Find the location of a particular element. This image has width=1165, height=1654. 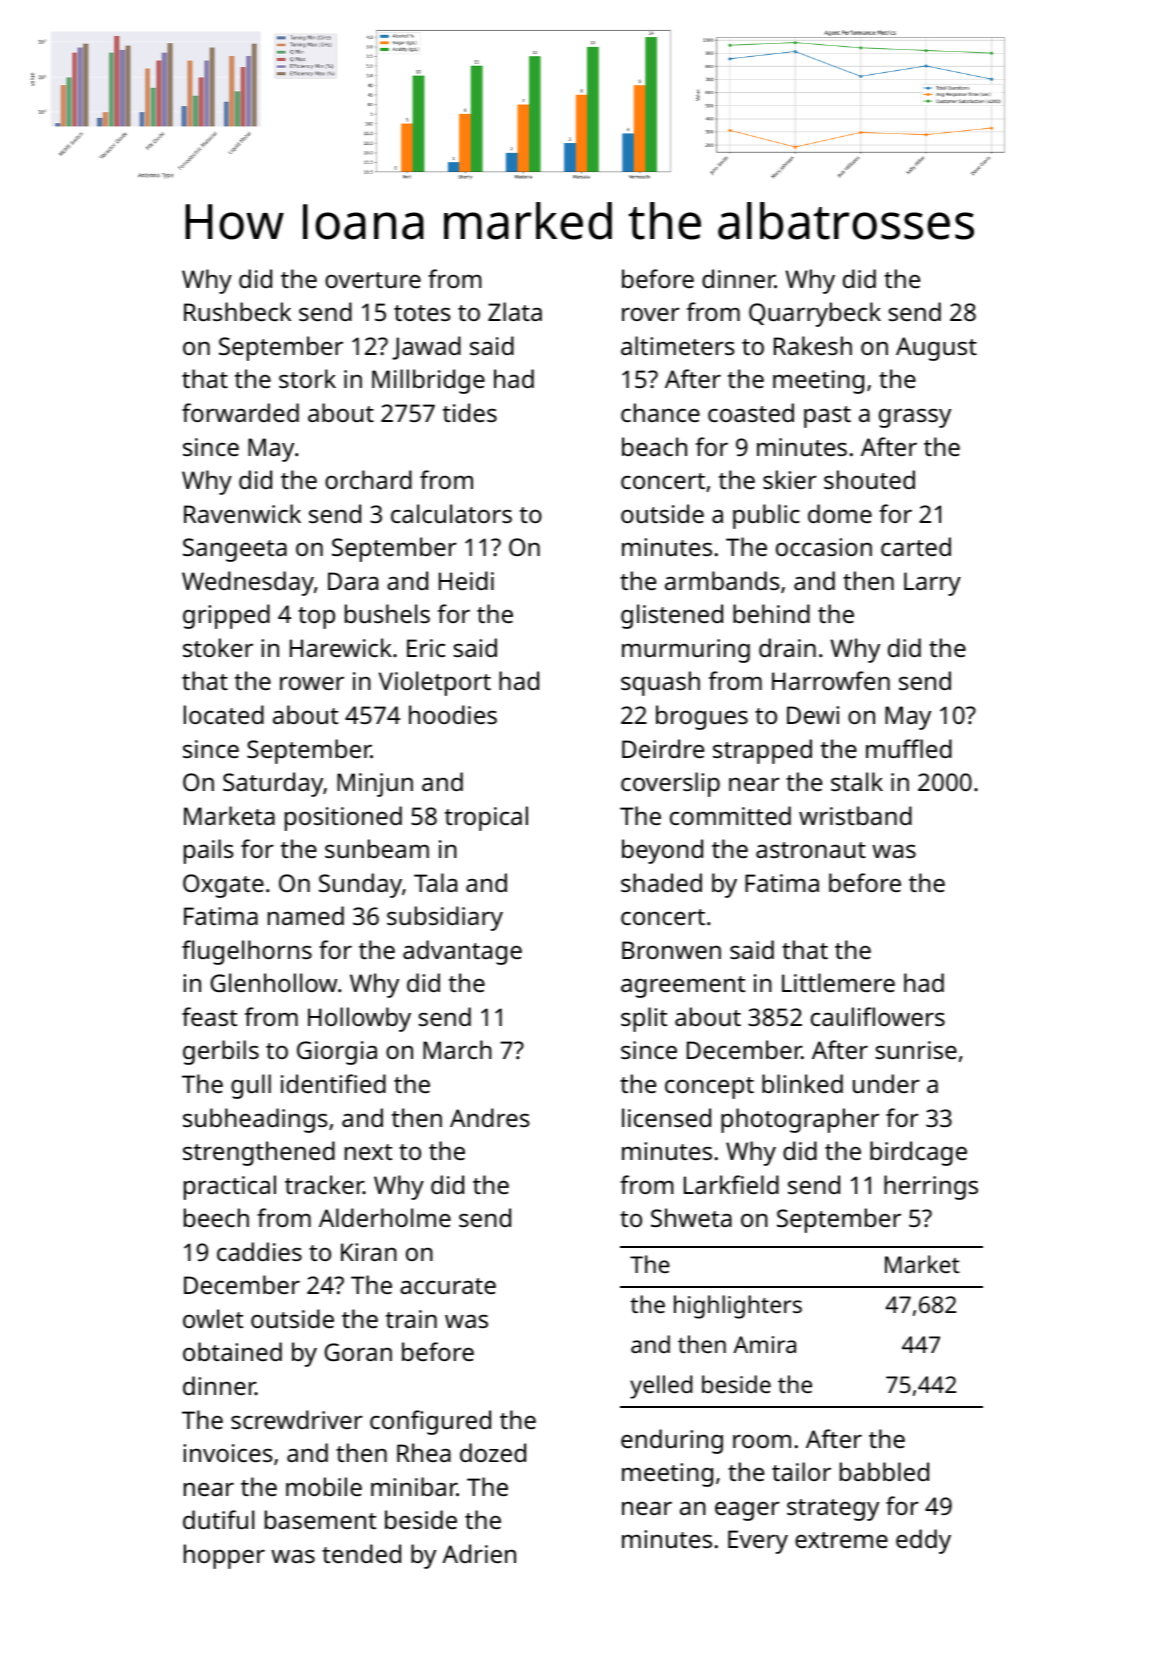

carted is located at coordinates (916, 546).
